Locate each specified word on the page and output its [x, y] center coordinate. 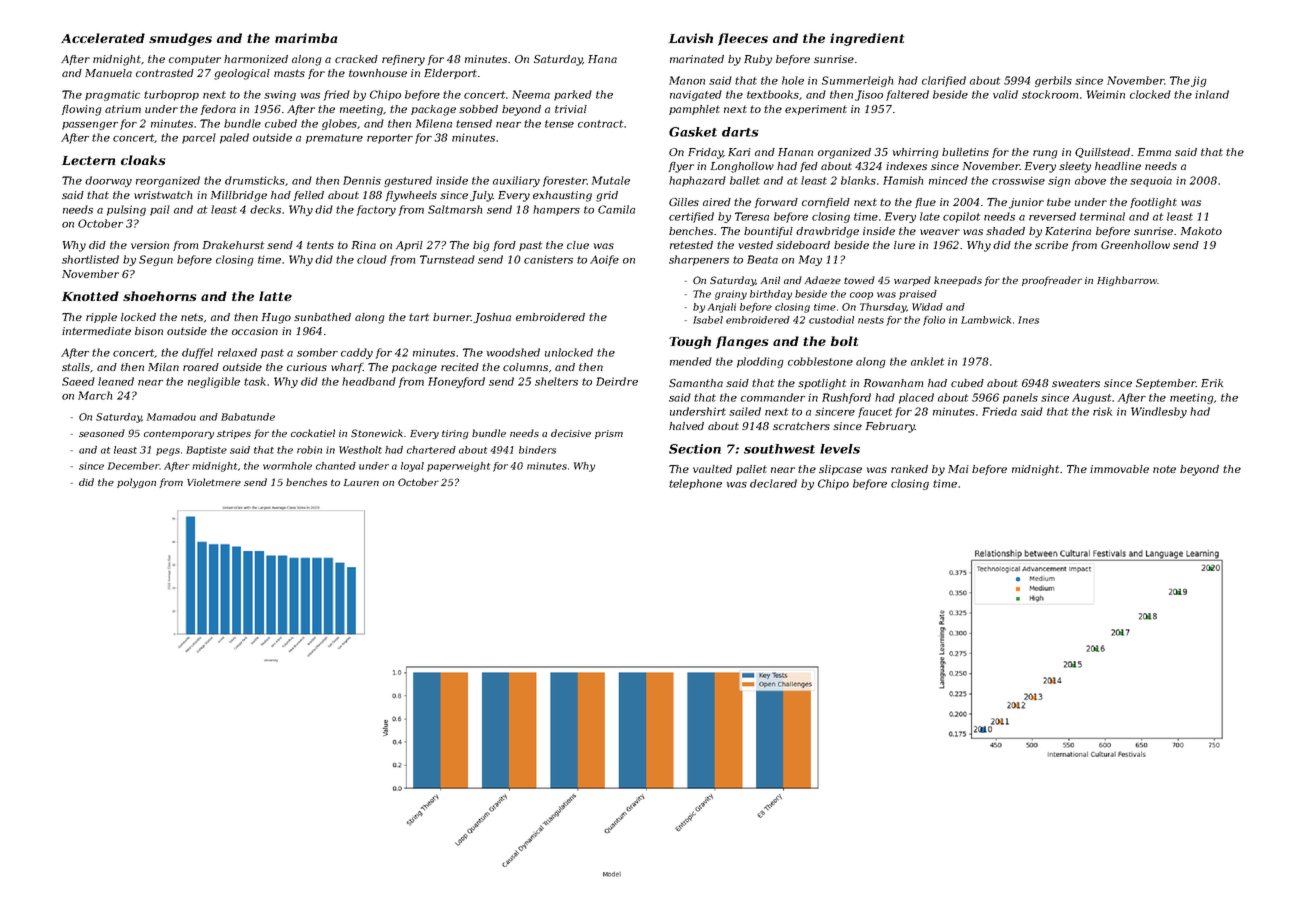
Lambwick [986, 320]
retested [691, 245]
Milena [434, 123]
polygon [136, 483]
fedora [218, 110]
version [150, 245]
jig [1199, 81]
